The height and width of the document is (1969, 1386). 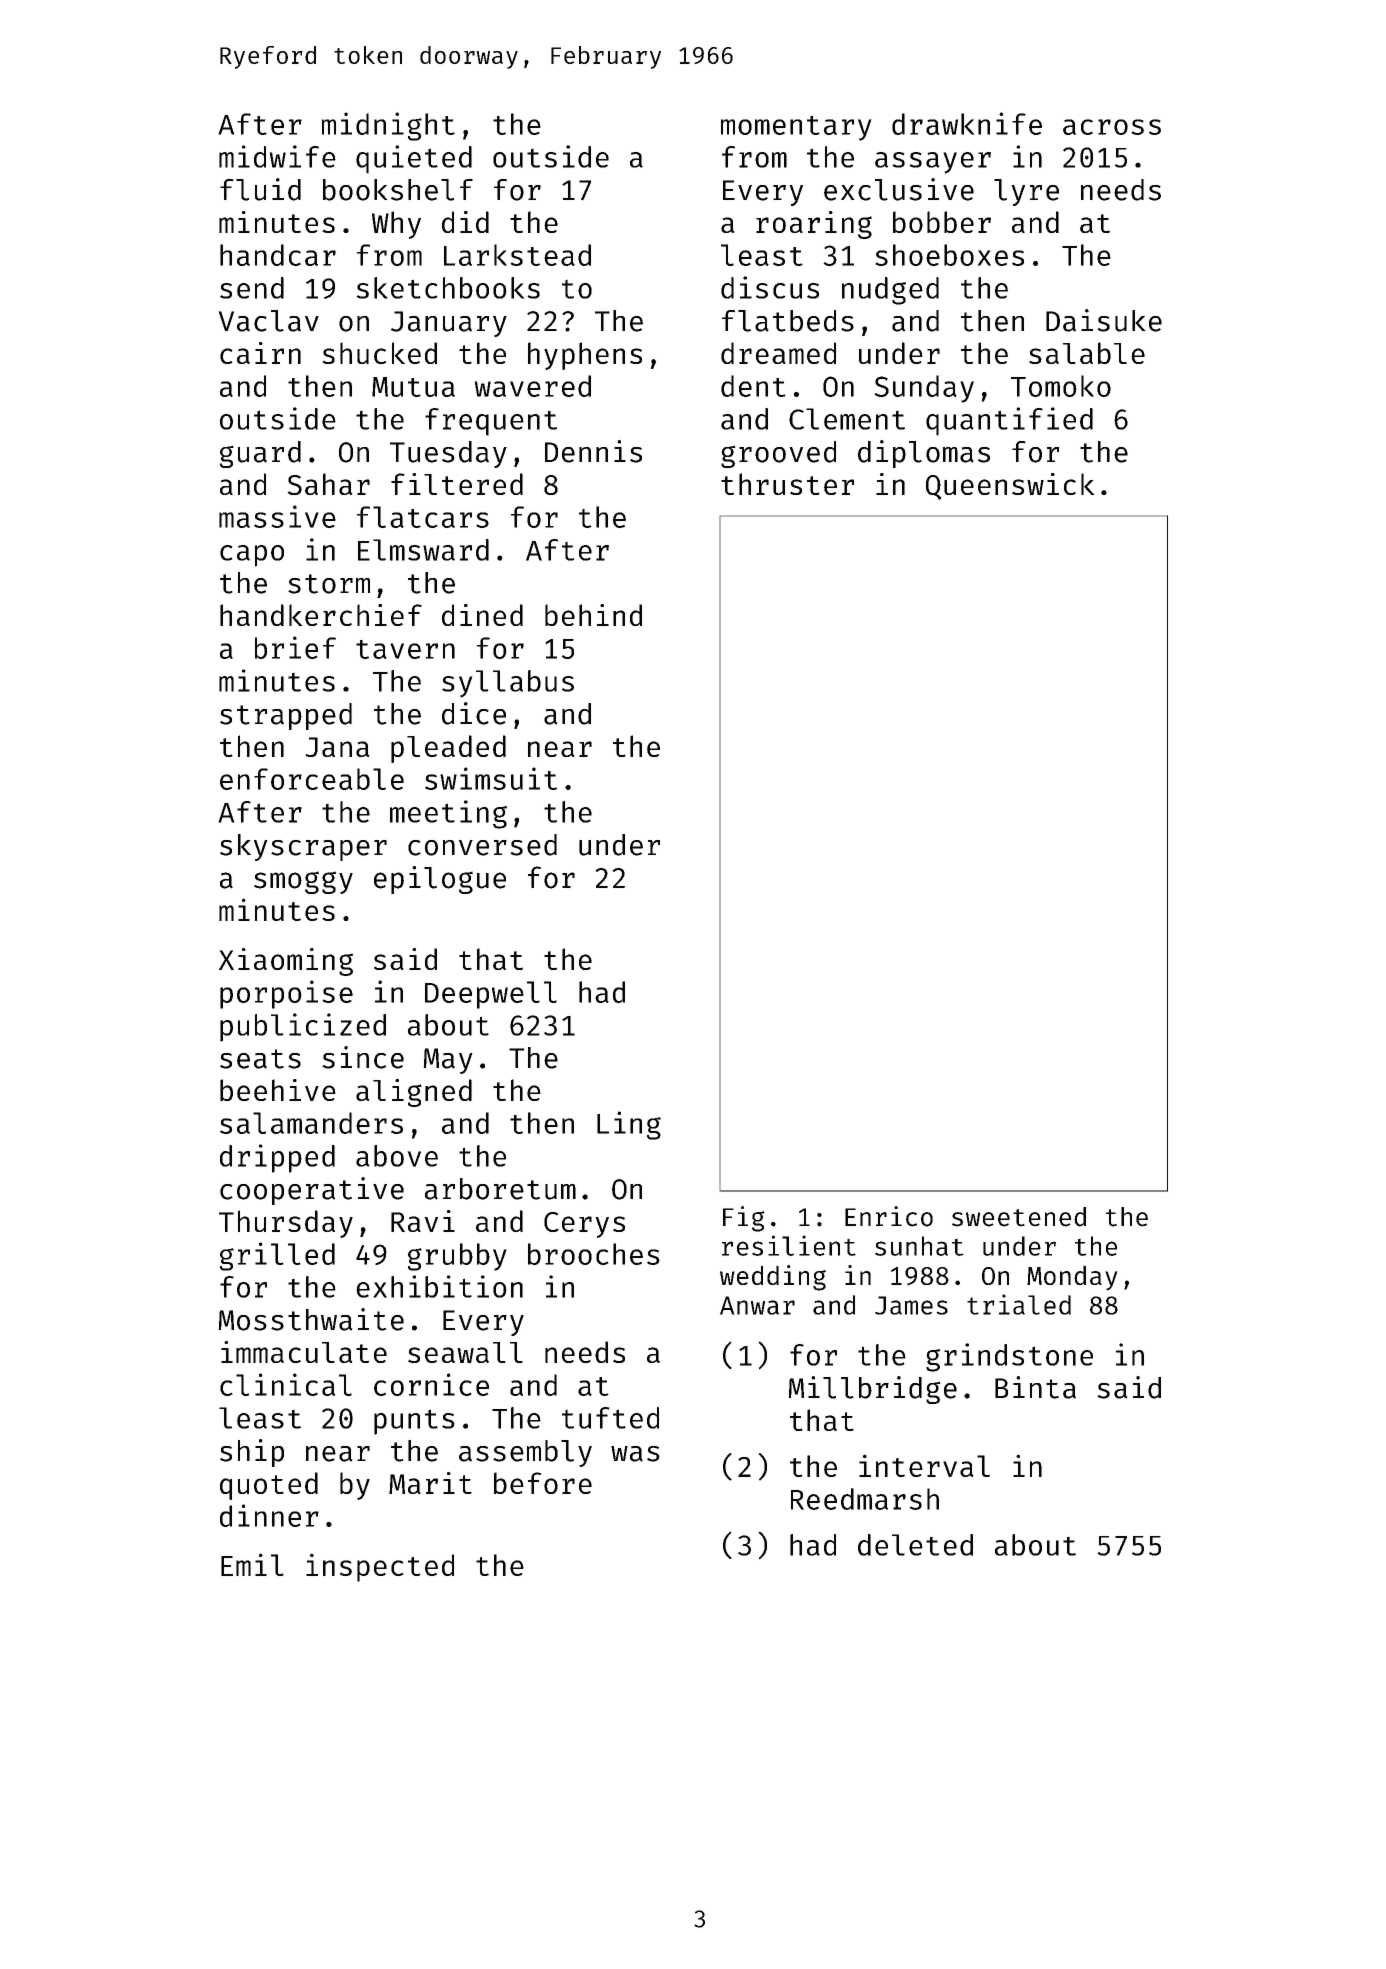 What do you see at coordinates (796, 128) in the document?
I see `momentary` at bounding box center [796, 128].
